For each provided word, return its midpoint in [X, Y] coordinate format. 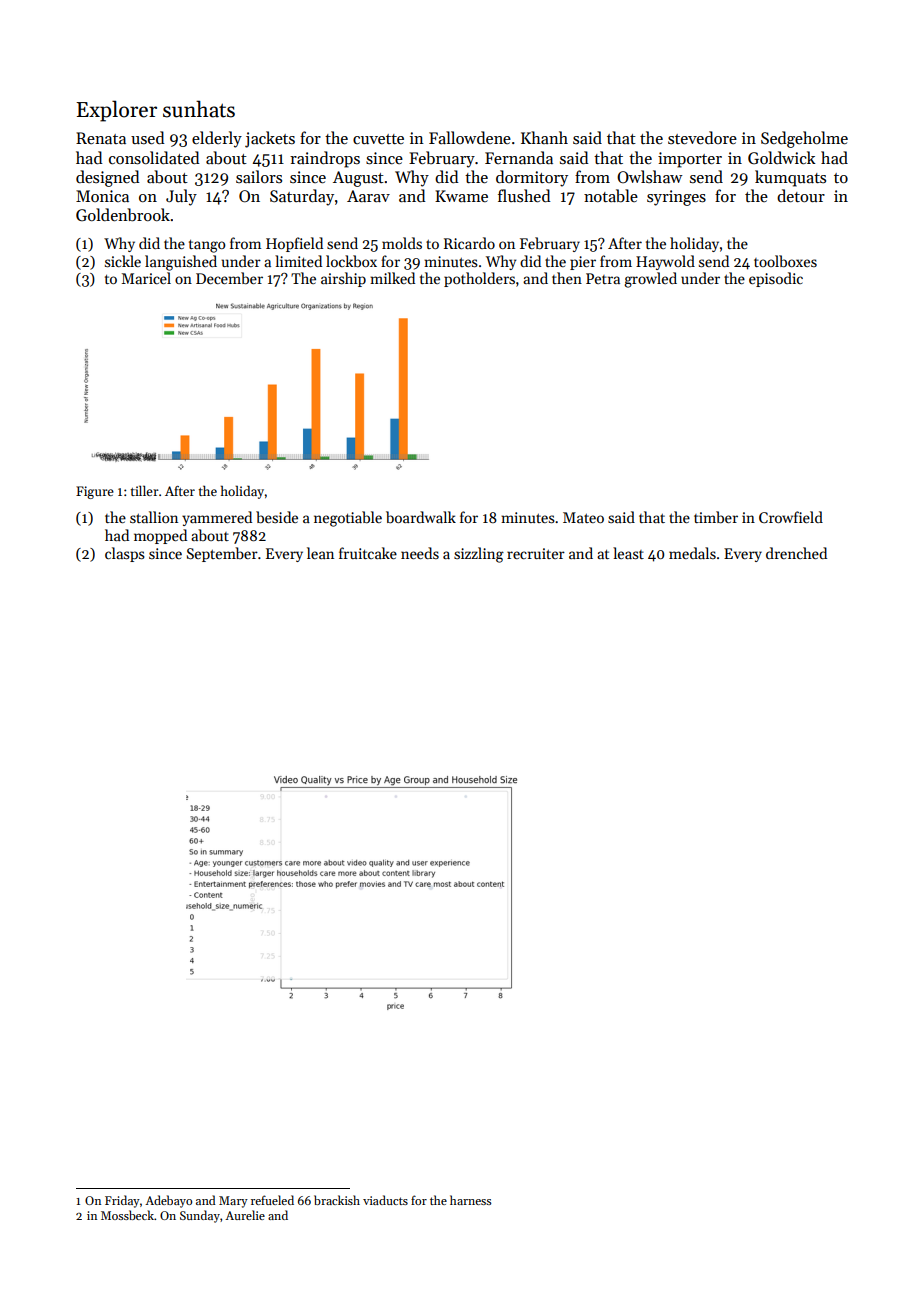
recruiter [536, 553]
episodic [776, 279]
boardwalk [421, 517]
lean [320, 553]
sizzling [479, 555]
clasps [125, 554]
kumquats [790, 178]
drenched [796, 553]
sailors [259, 176]
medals [692, 553]
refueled [272, 1200]
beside [277, 517]
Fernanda [519, 157]
